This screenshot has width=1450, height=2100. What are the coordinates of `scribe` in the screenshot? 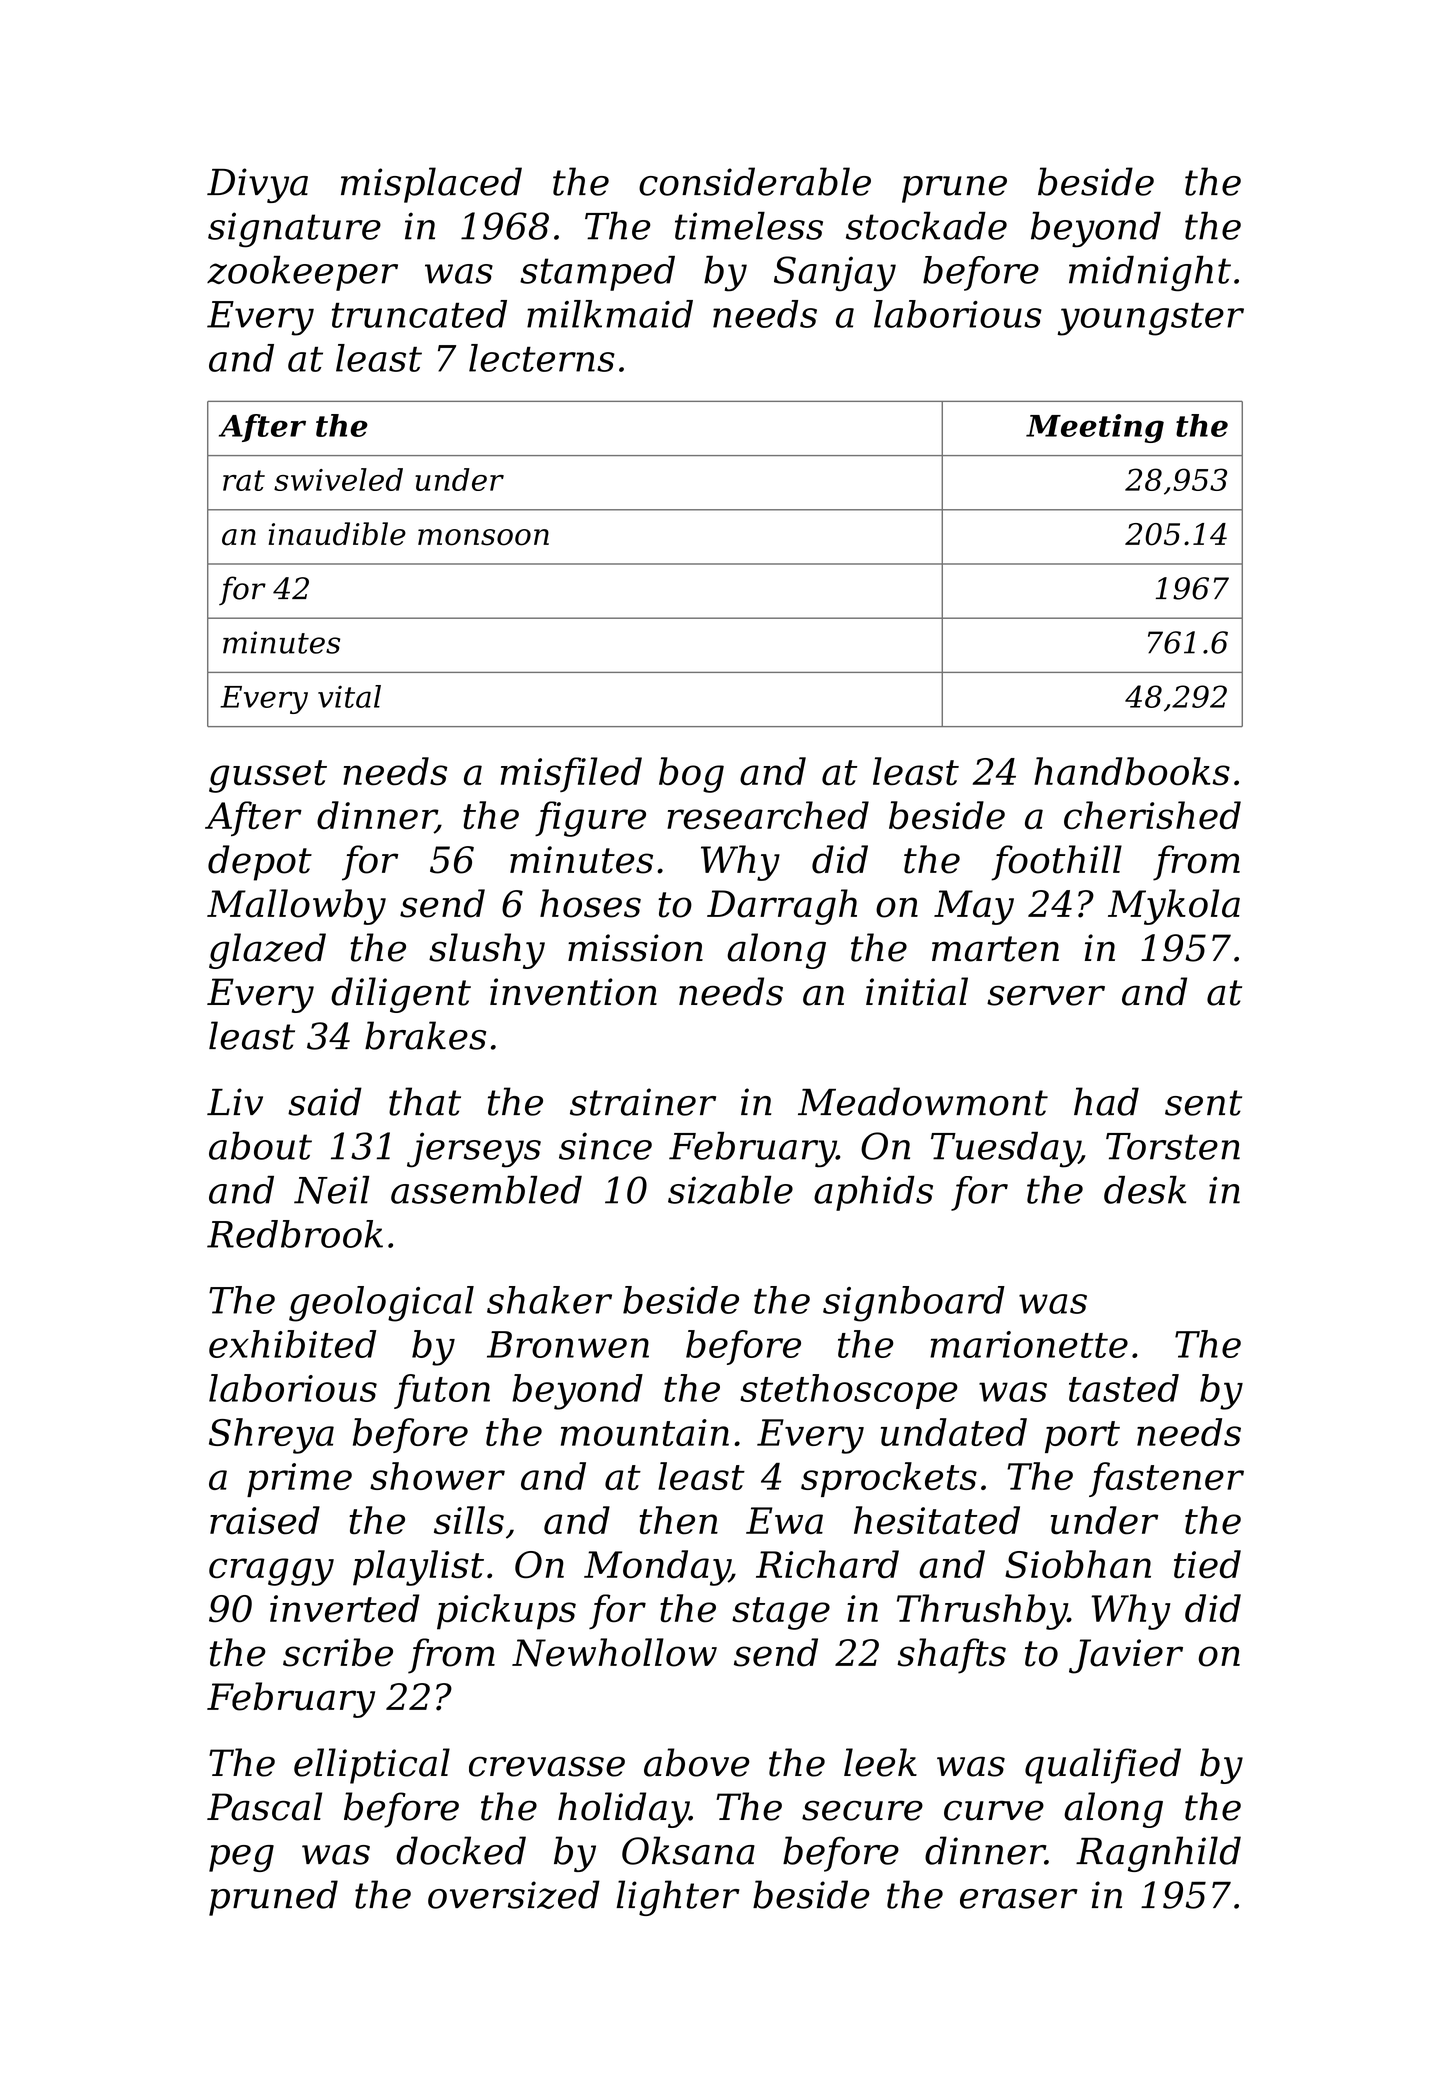 It's located at (338, 1652).
